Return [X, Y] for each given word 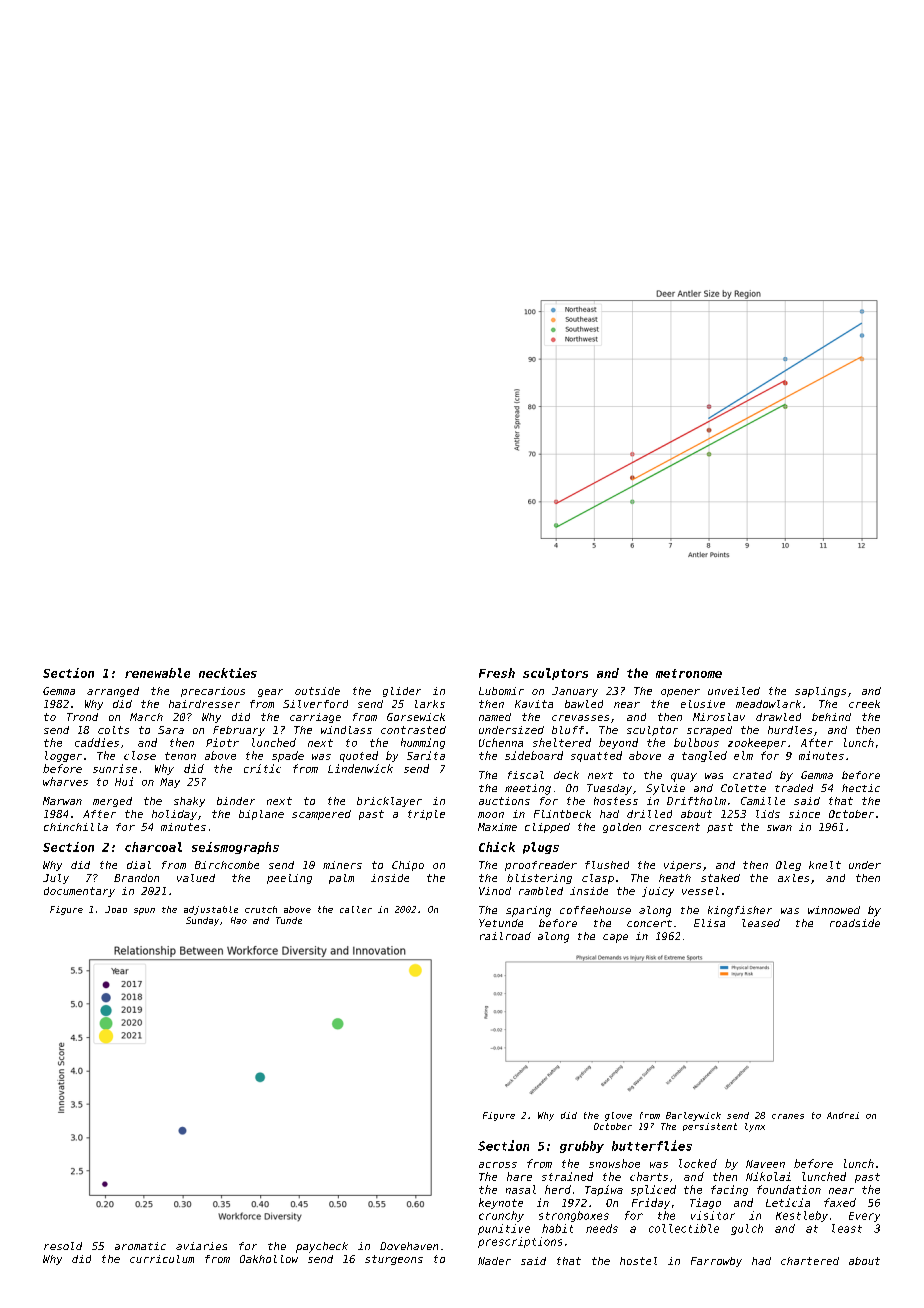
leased [761, 923]
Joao [116, 909]
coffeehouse [595, 910]
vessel [700, 891]
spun [144, 911]
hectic [861, 788]
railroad [505, 936]
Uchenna [501, 742]
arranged [113, 692]
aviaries [201, 1246]
